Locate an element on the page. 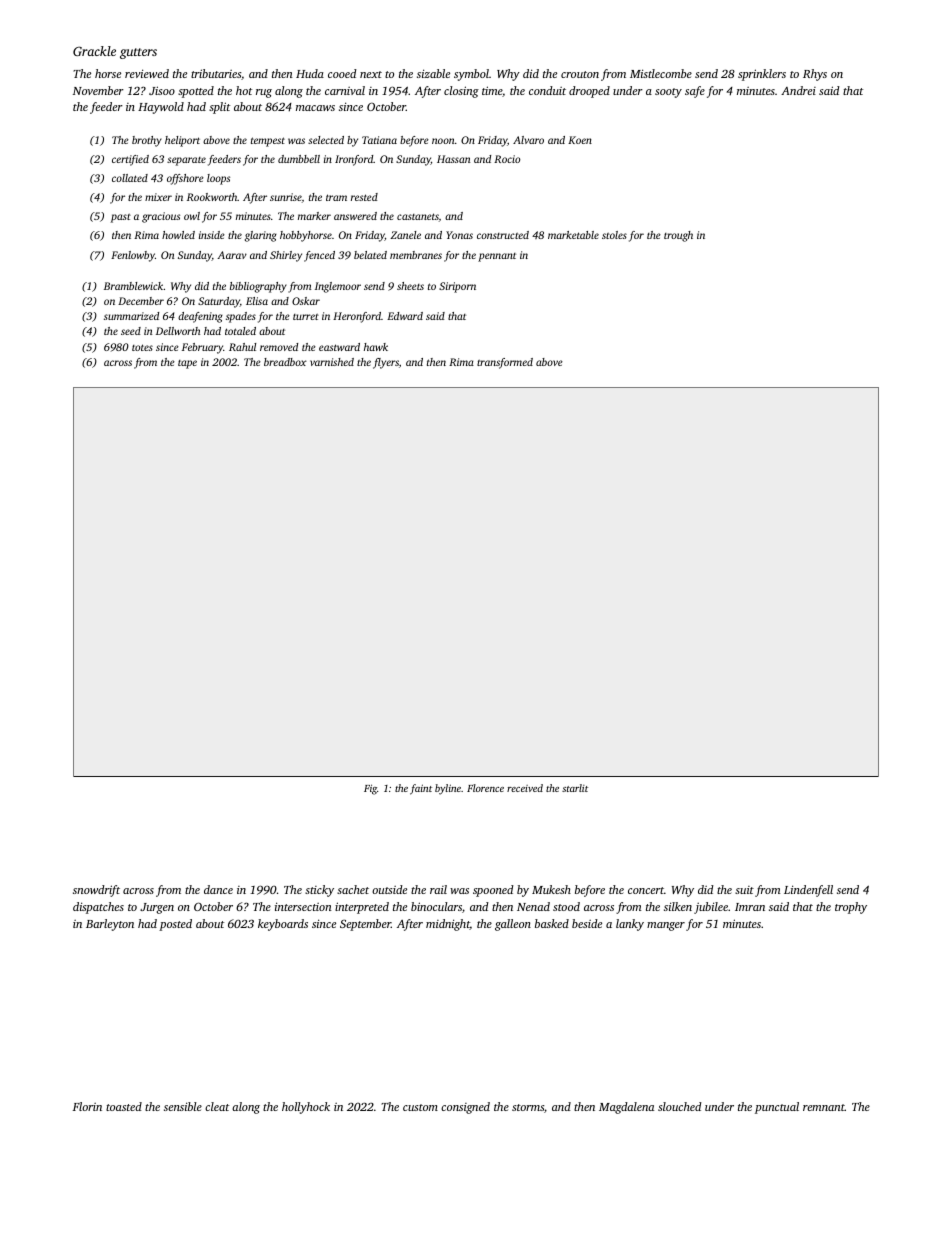  rested is located at coordinates (364, 197).
